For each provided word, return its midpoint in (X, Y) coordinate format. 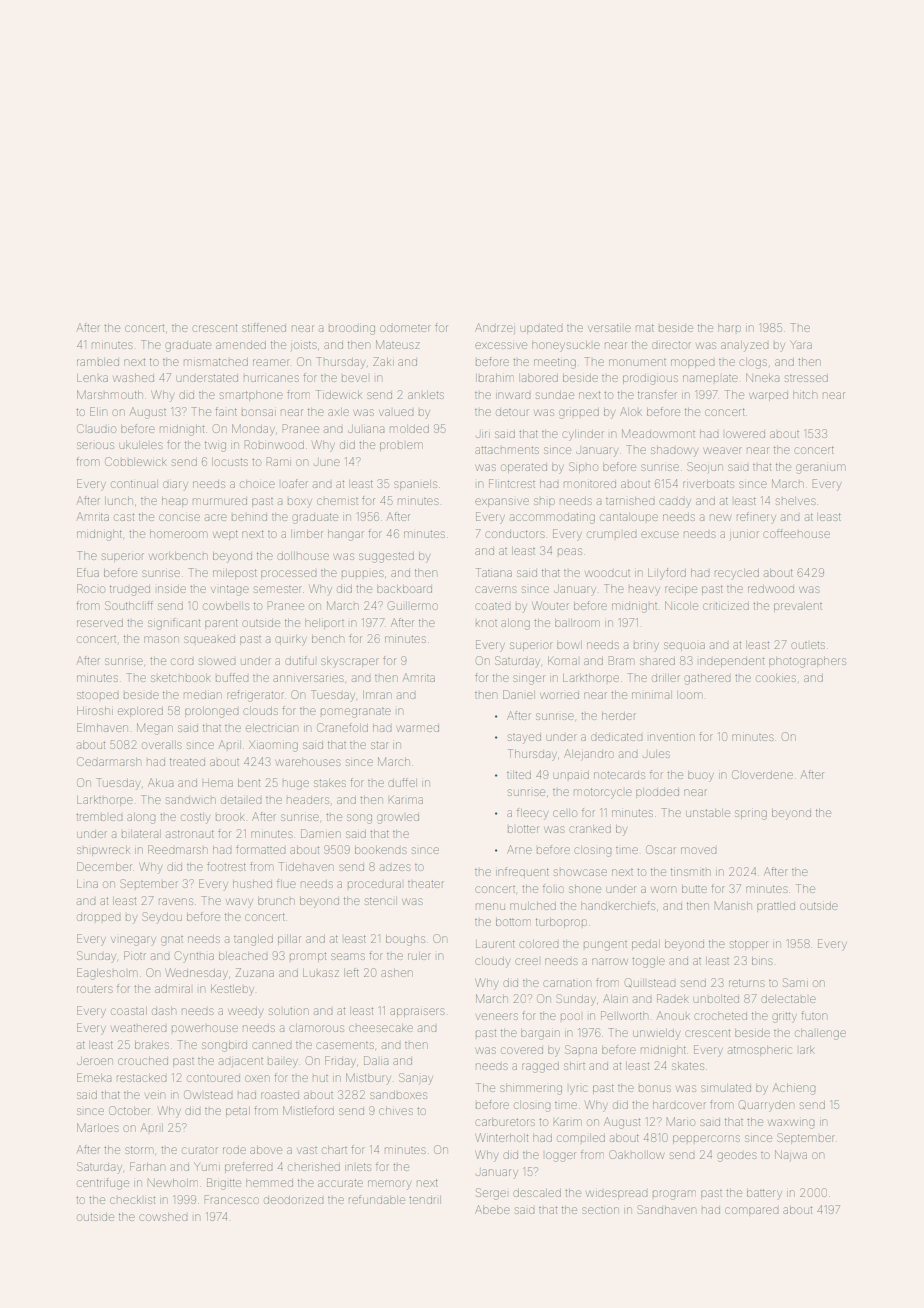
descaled (537, 1193)
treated (187, 762)
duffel (402, 782)
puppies (363, 573)
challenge (820, 1034)
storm (138, 1150)
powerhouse (205, 1028)
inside (172, 589)
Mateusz (398, 344)
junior (744, 535)
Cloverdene (762, 774)
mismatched (216, 362)
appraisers (417, 1012)
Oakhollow (636, 1154)
